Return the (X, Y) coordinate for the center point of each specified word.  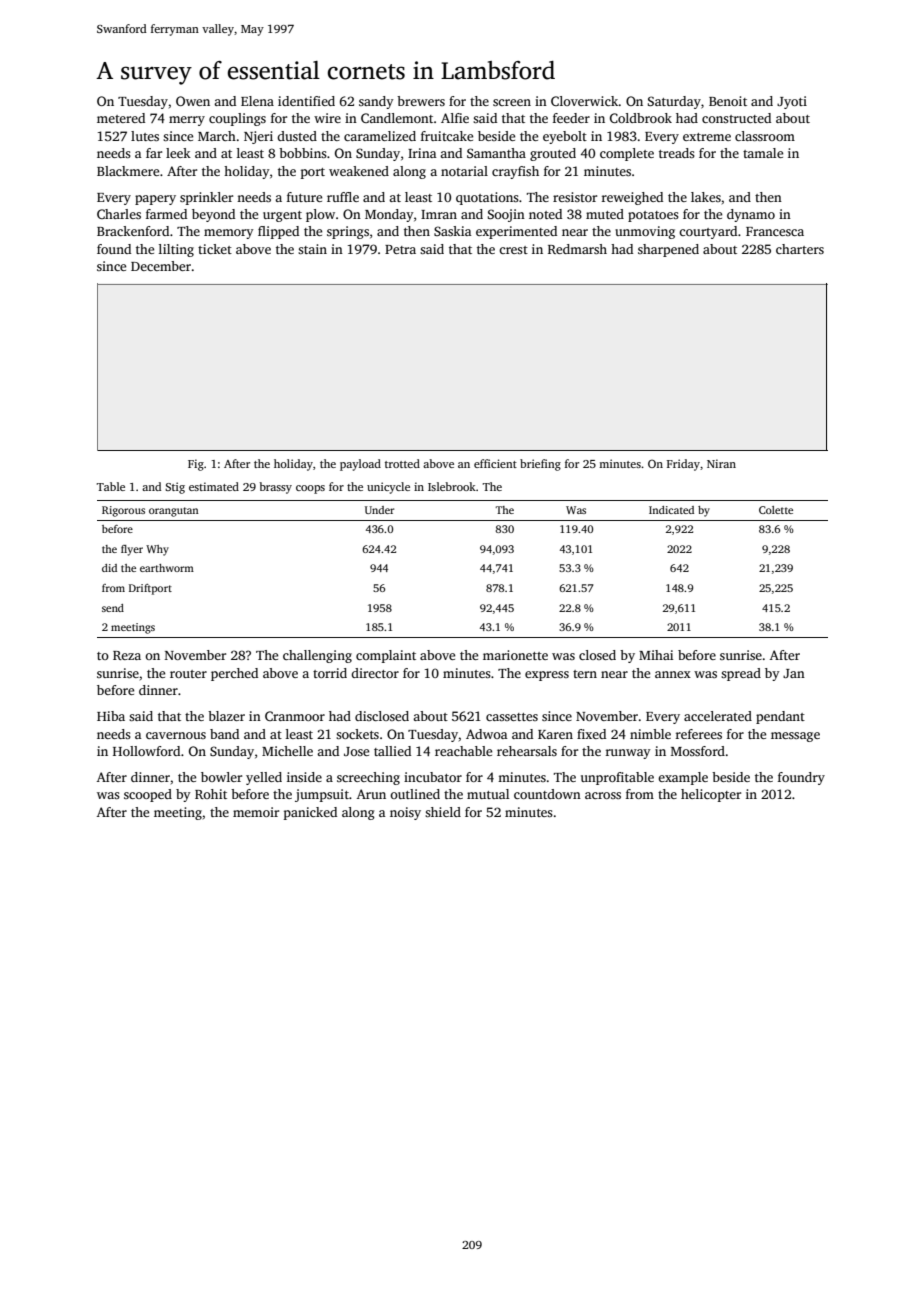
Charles (119, 214)
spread (741, 674)
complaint (386, 656)
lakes (706, 197)
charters (800, 249)
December (161, 266)
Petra (400, 249)
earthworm (167, 568)
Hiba (111, 716)
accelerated (718, 716)
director (375, 673)
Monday (389, 215)
